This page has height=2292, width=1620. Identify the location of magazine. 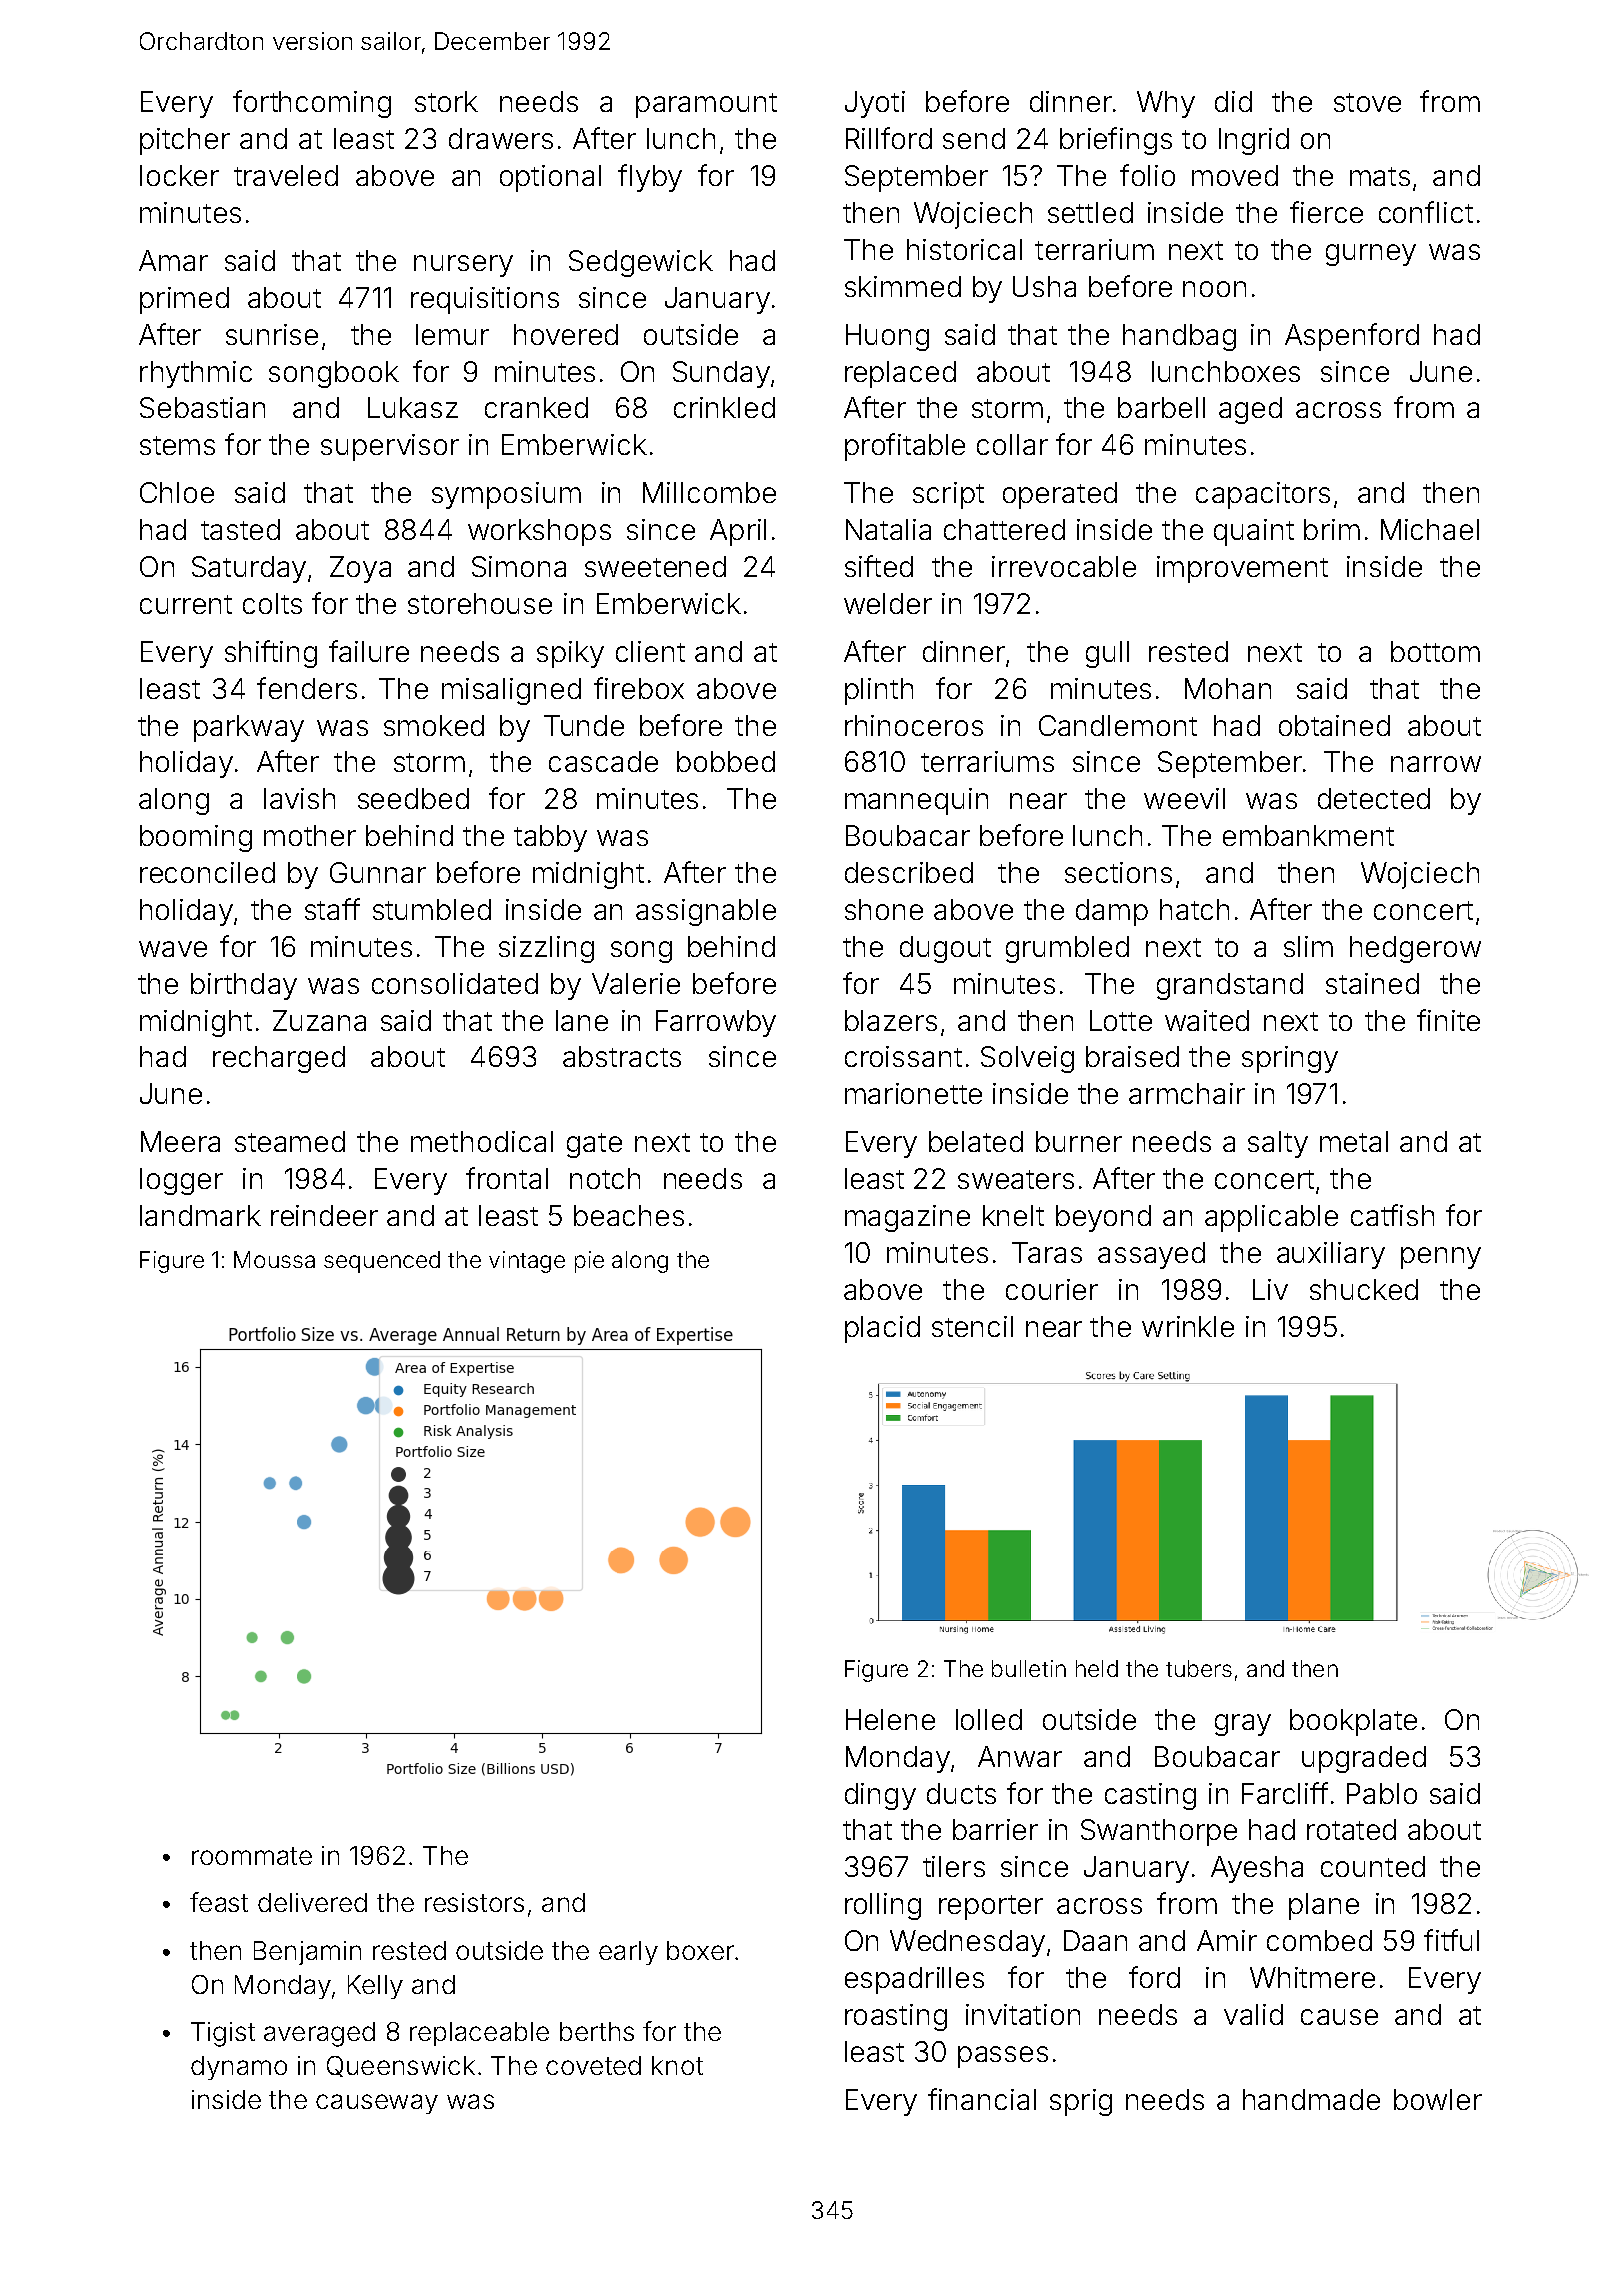
(907, 1218).
